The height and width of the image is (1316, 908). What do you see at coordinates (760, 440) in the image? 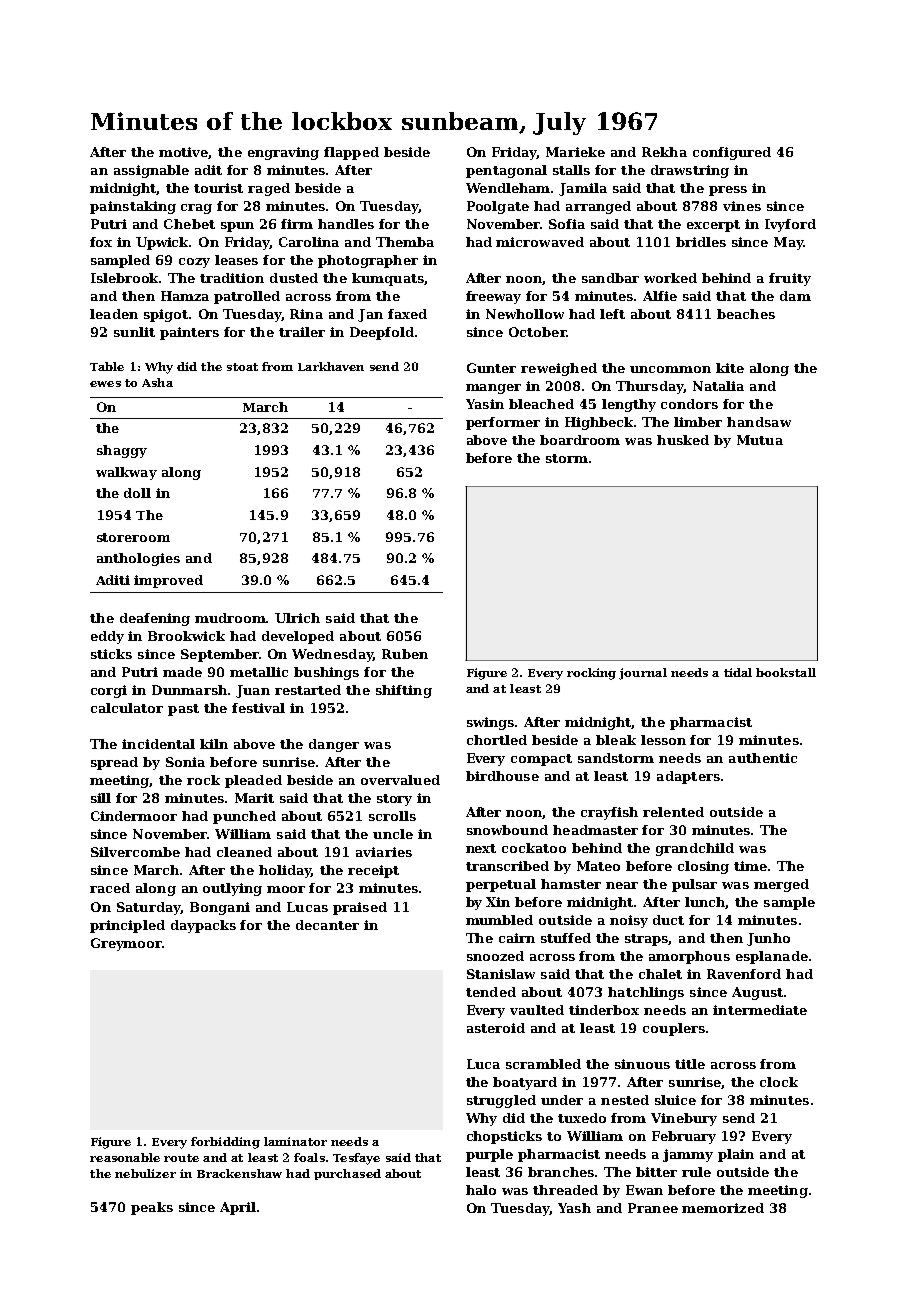
I see `Mutua` at bounding box center [760, 440].
